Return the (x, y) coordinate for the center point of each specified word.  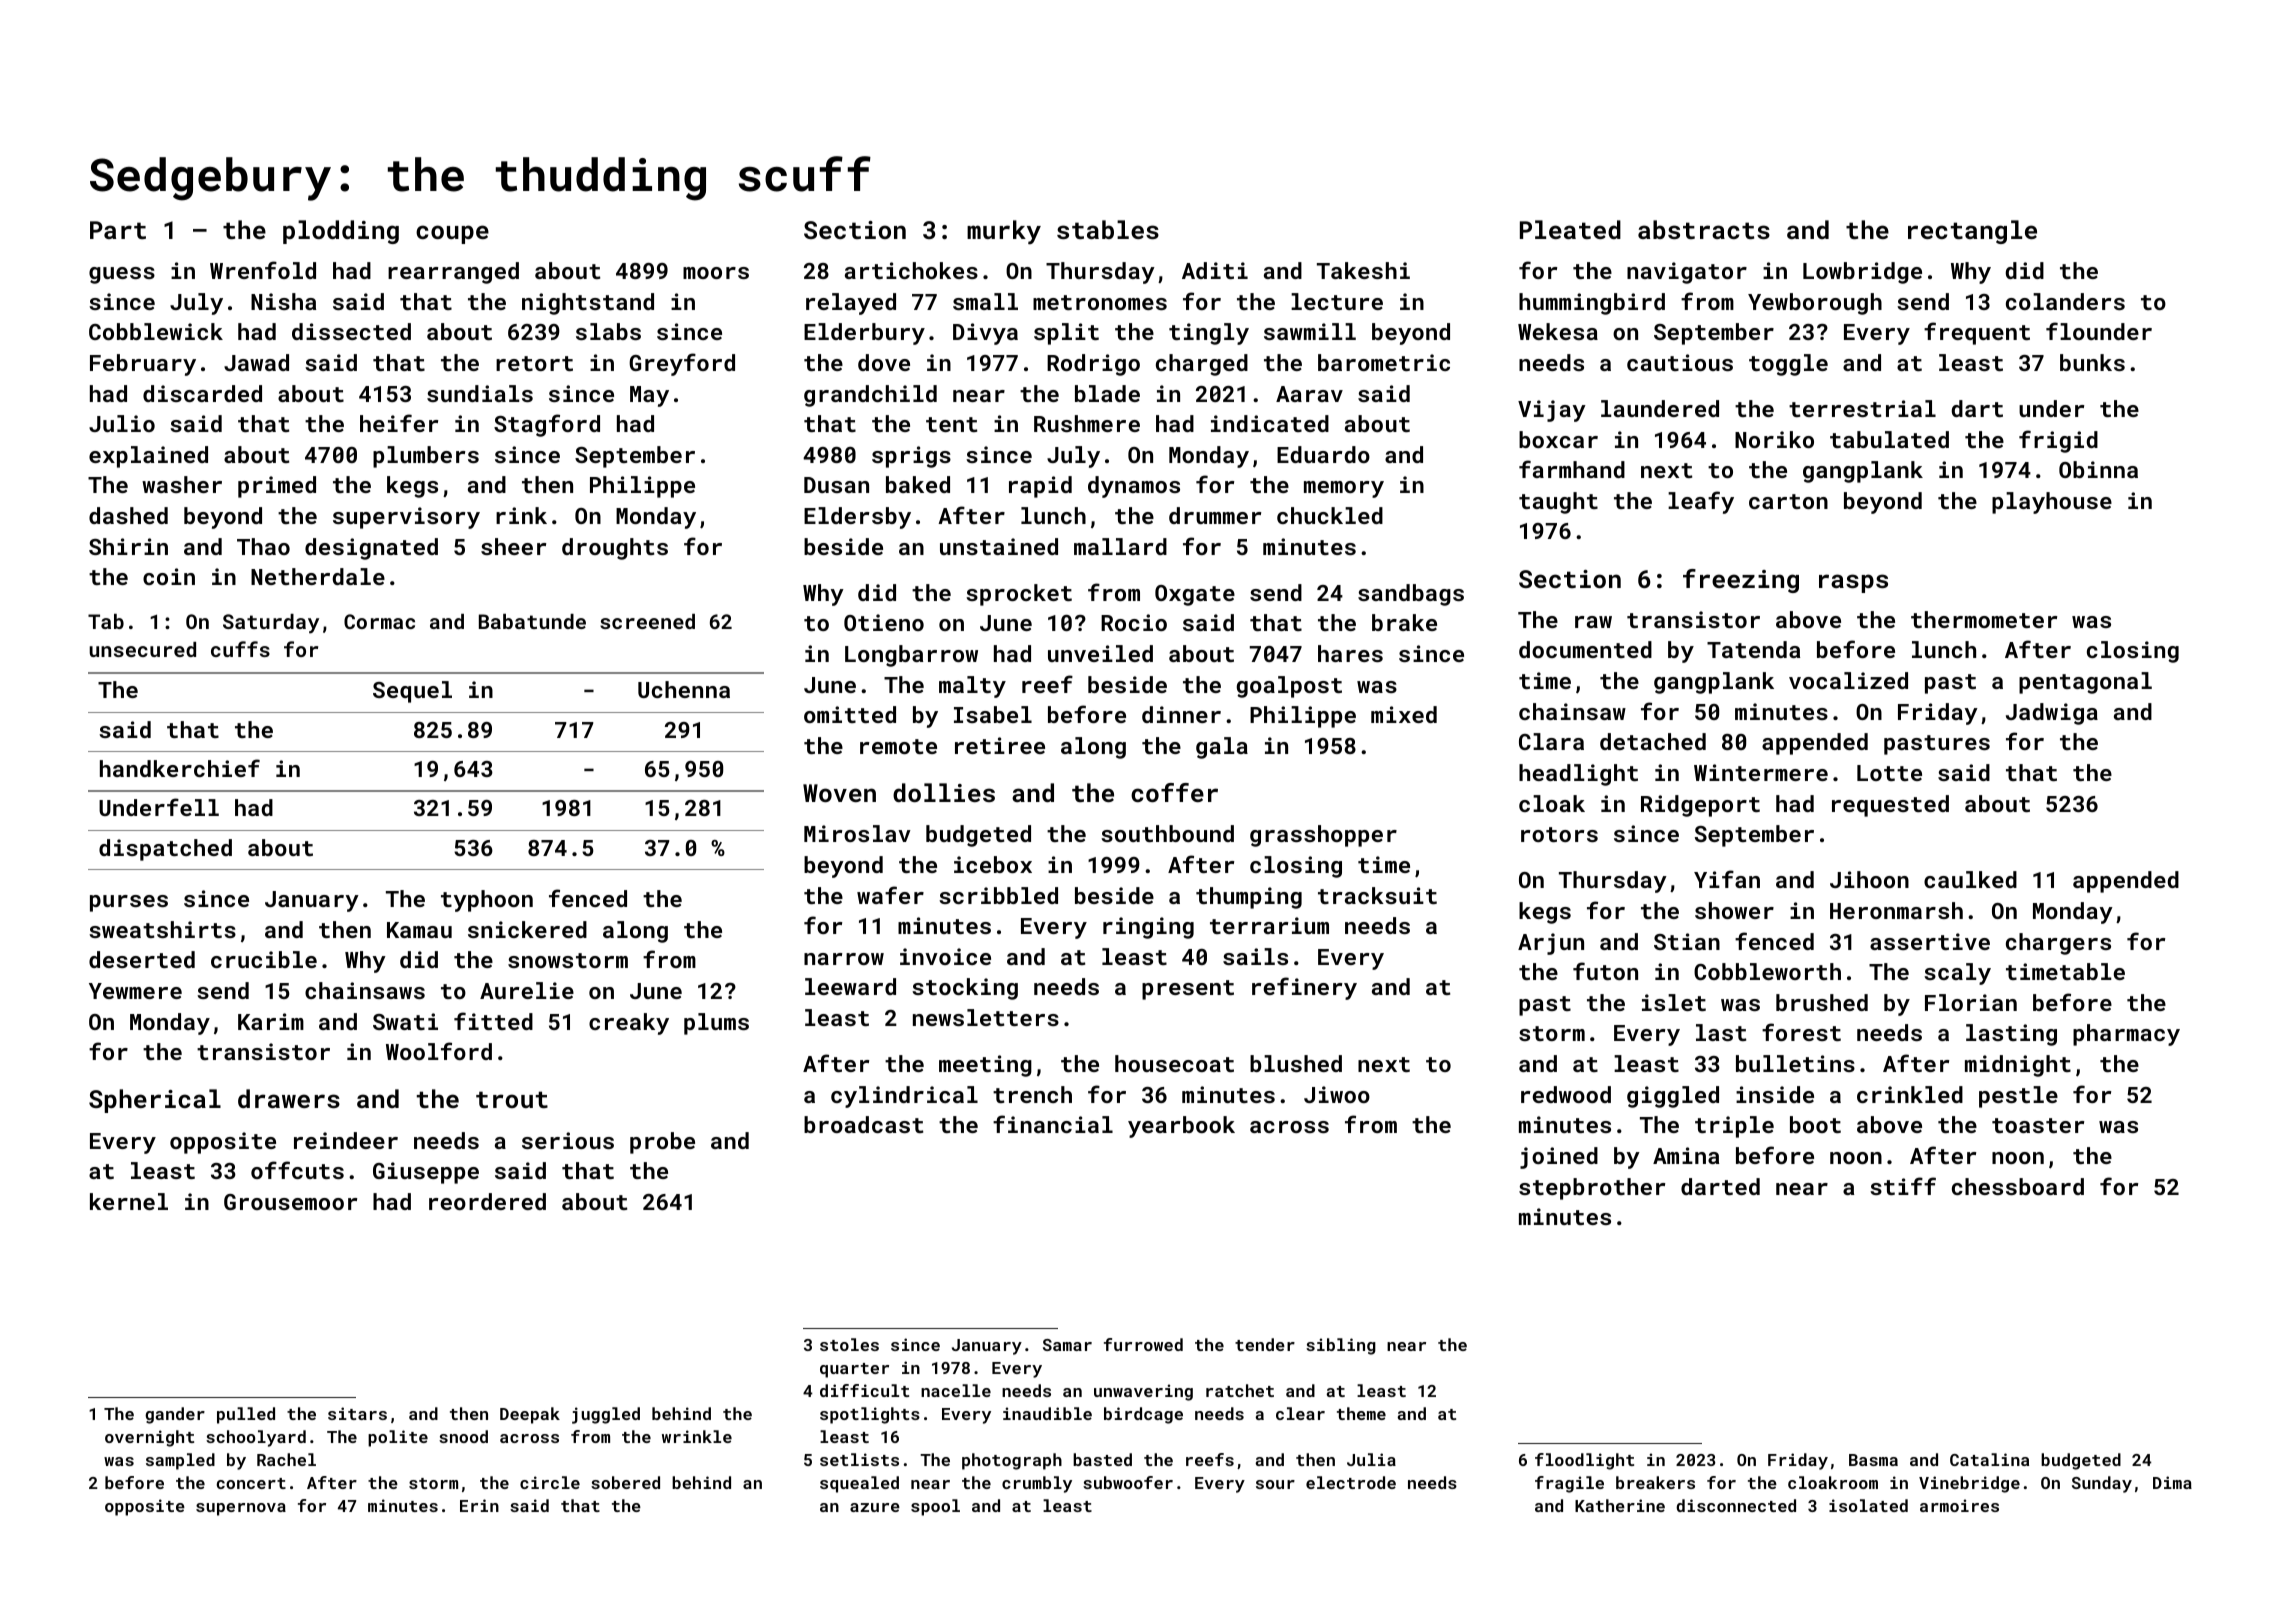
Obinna (2098, 469)
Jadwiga (2052, 714)
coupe (452, 234)
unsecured (142, 649)
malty (972, 687)
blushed (1296, 1063)
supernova (241, 1509)
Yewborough (1815, 304)
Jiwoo (1337, 1094)
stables (1108, 229)
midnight (2018, 1066)
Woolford (439, 1051)
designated (371, 549)
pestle (2018, 1097)
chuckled (1330, 515)
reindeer (346, 1140)
